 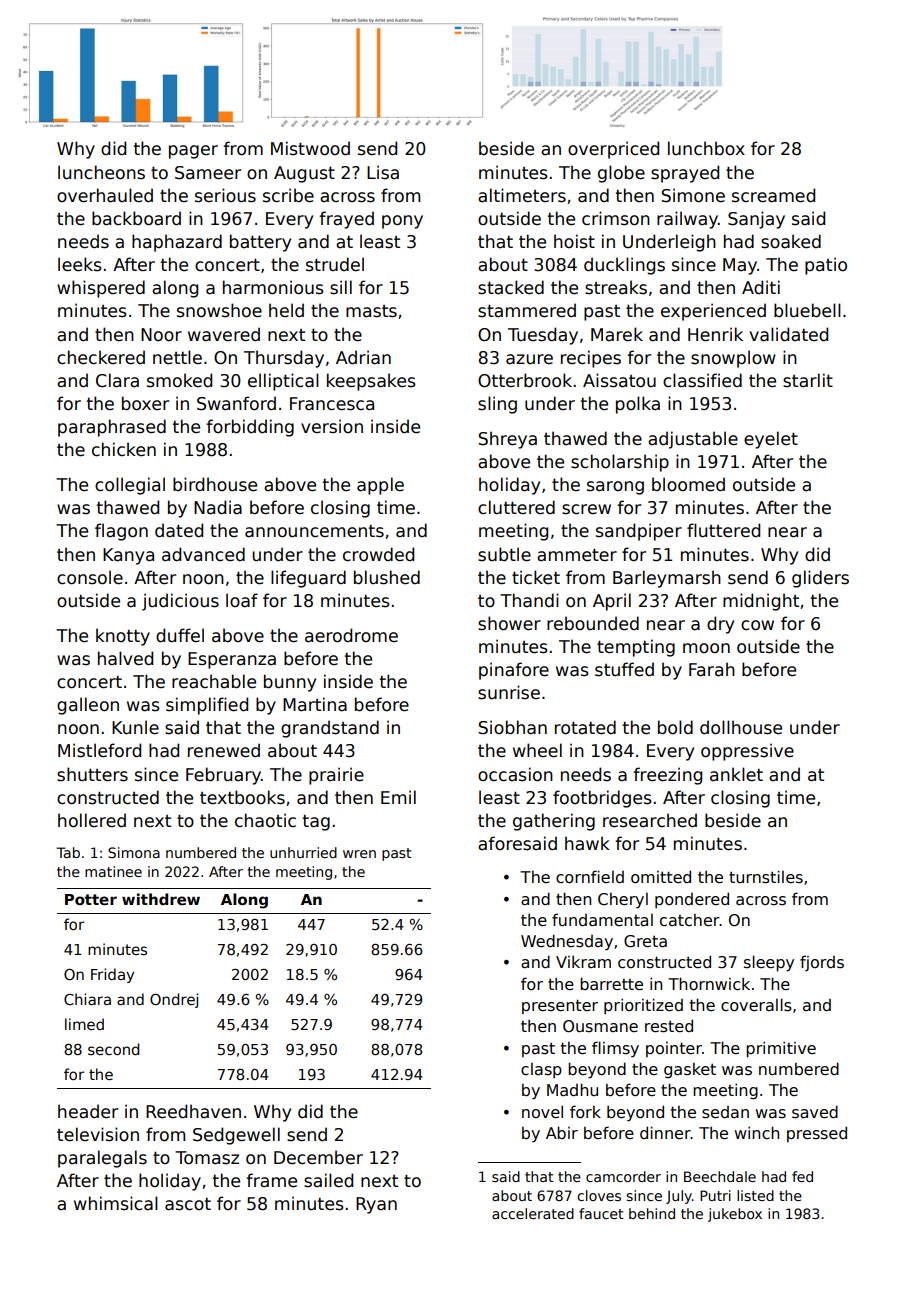 What do you see at coordinates (242, 797) in the document?
I see `textbooks` at bounding box center [242, 797].
